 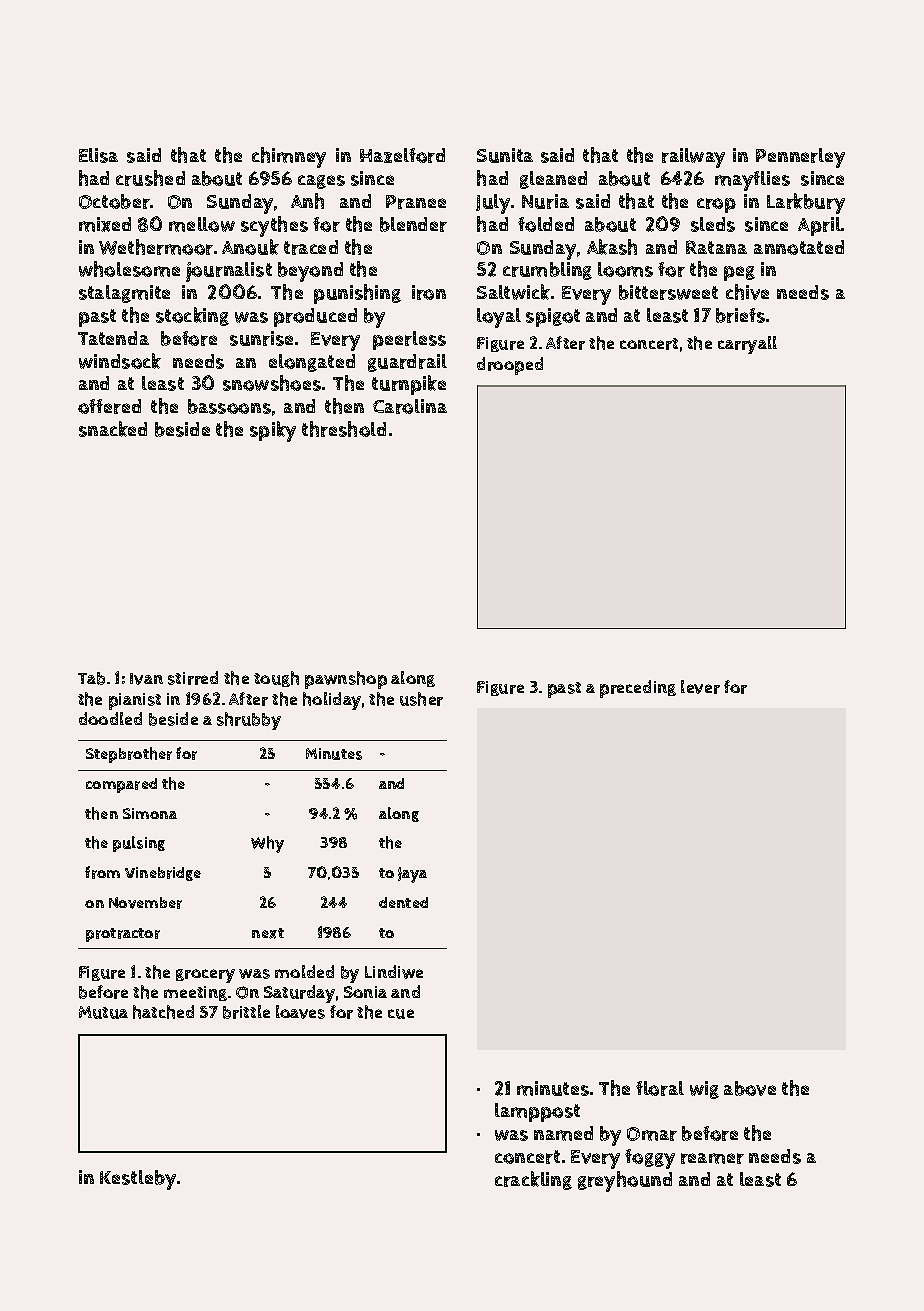 What do you see at coordinates (800, 158) in the screenshot?
I see `Pennerley` at bounding box center [800, 158].
